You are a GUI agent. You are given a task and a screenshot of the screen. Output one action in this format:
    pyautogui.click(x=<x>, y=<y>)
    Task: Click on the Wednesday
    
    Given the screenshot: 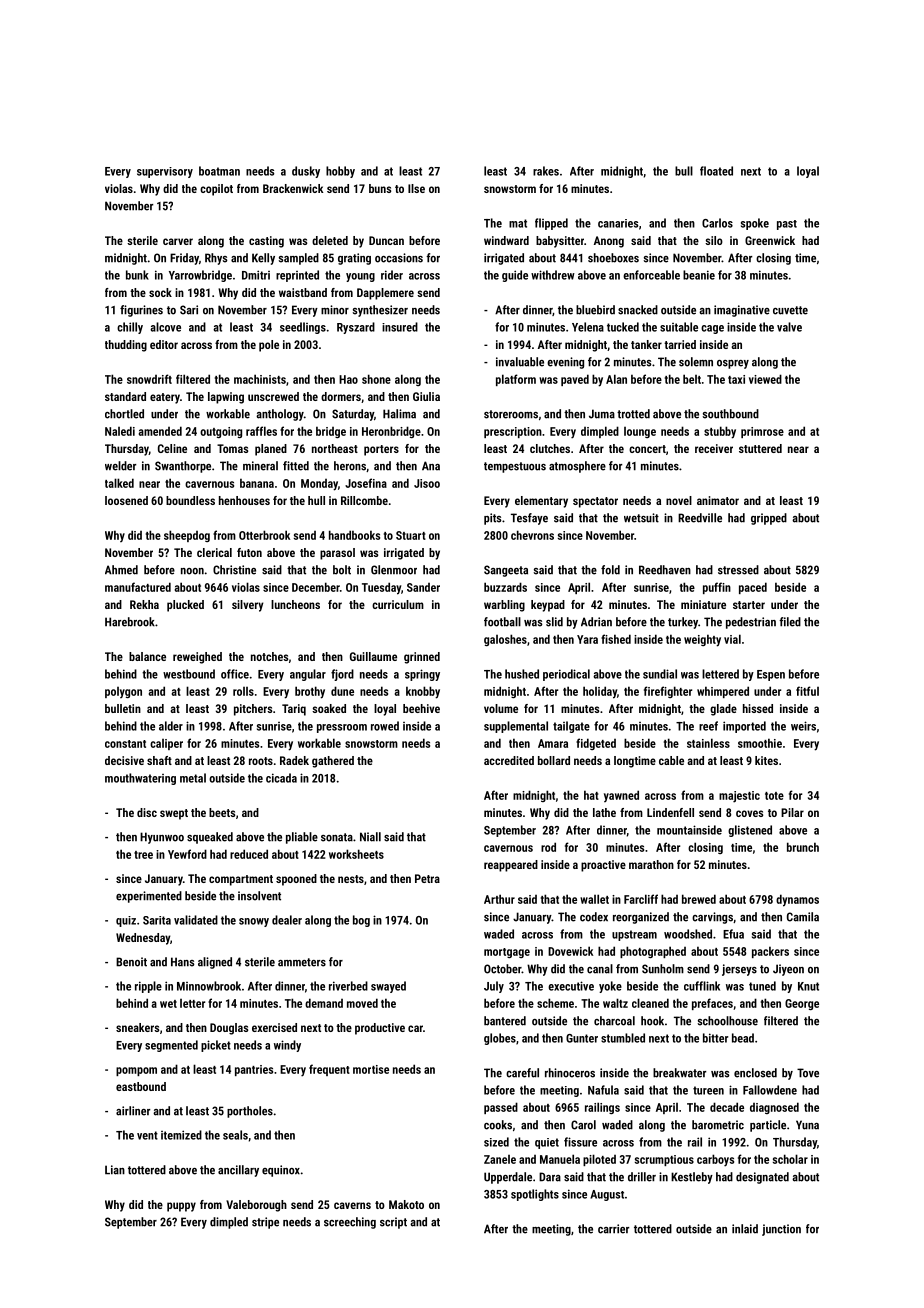 What is the action you would take?
    pyautogui.click(x=143, y=939)
